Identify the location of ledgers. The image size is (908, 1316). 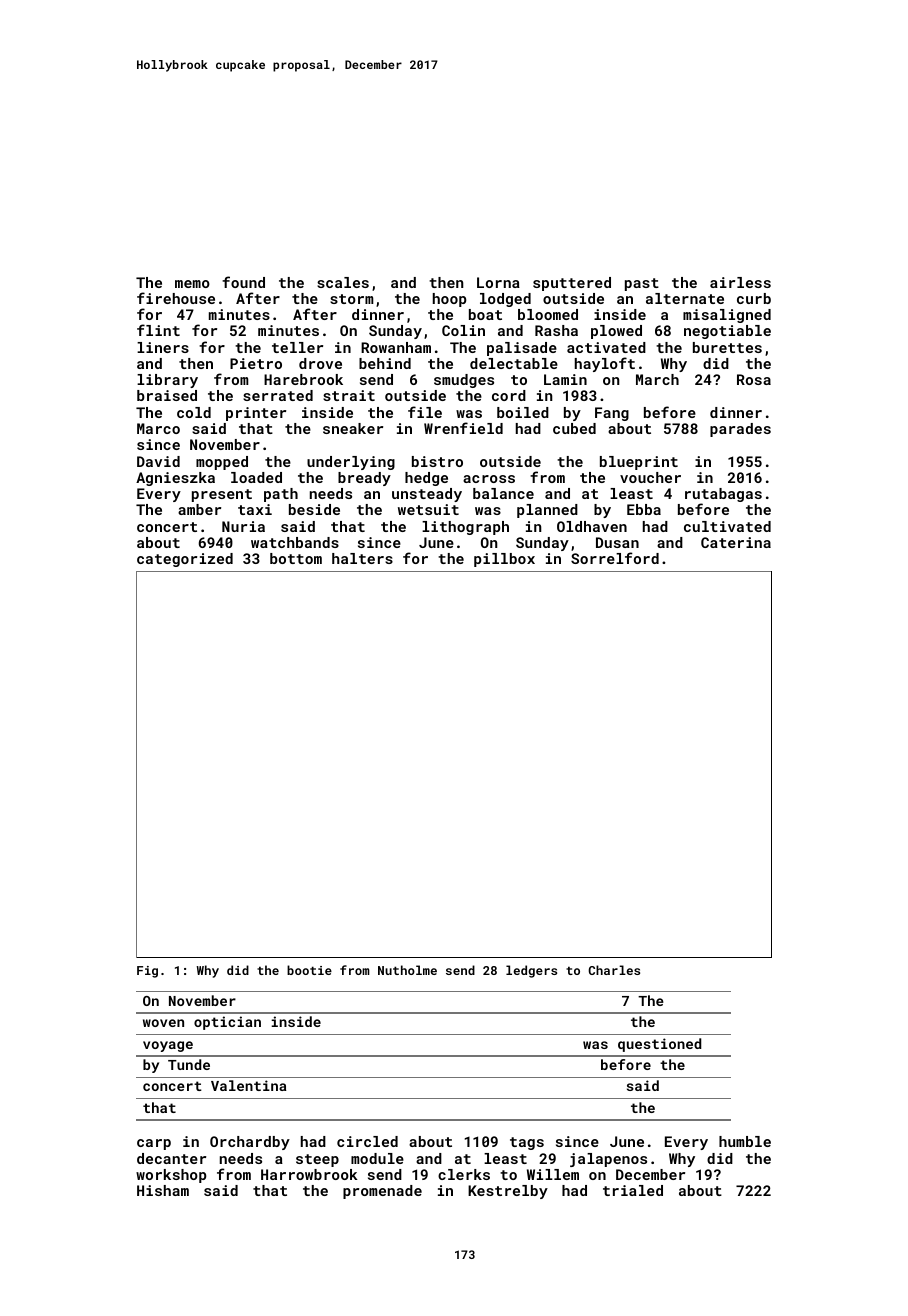
(531, 971).
